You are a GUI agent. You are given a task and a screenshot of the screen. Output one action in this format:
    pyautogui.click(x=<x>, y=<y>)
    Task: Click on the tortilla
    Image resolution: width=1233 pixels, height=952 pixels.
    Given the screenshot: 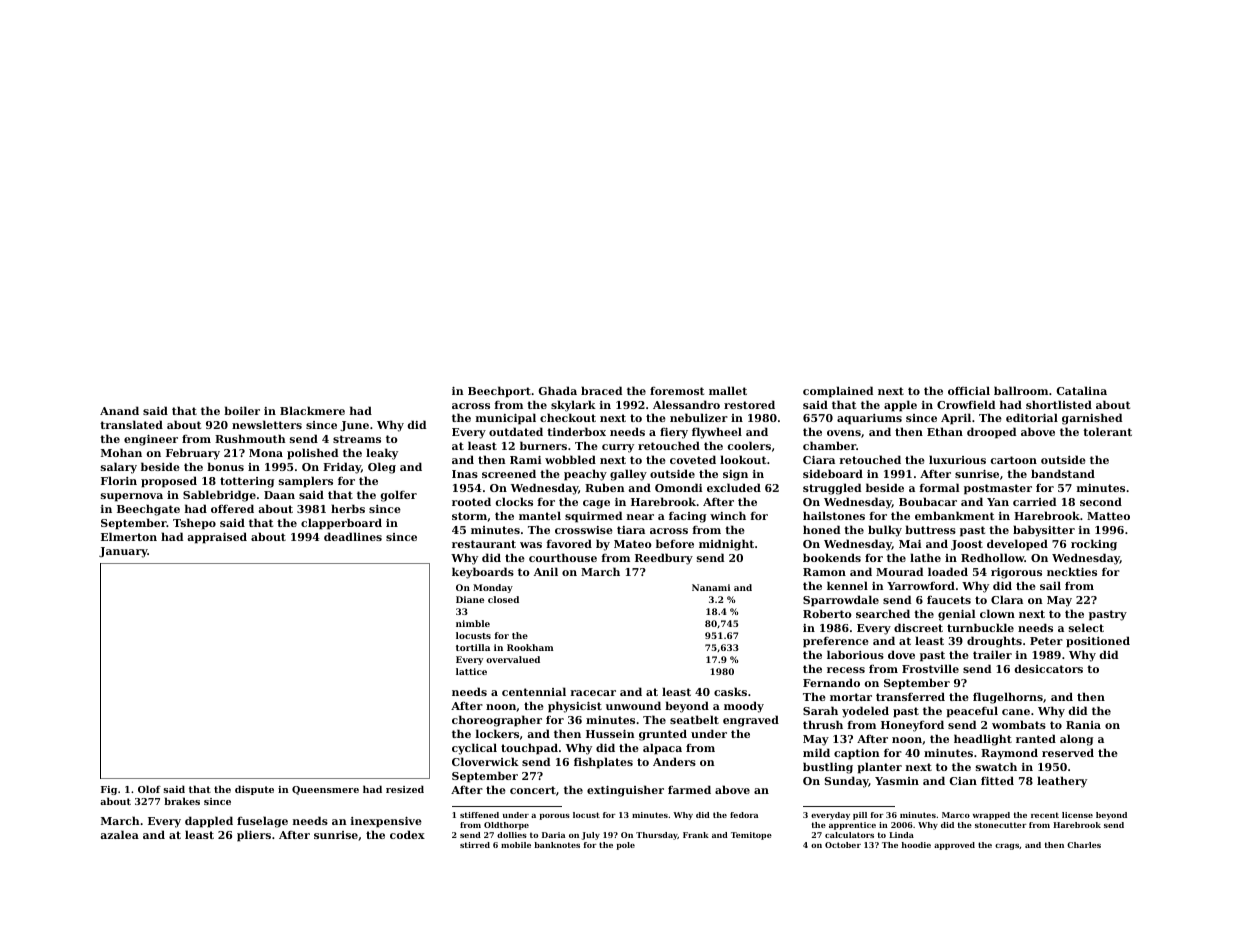 What is the action you would take?
    pyautogui.click(x=473, y=647)
